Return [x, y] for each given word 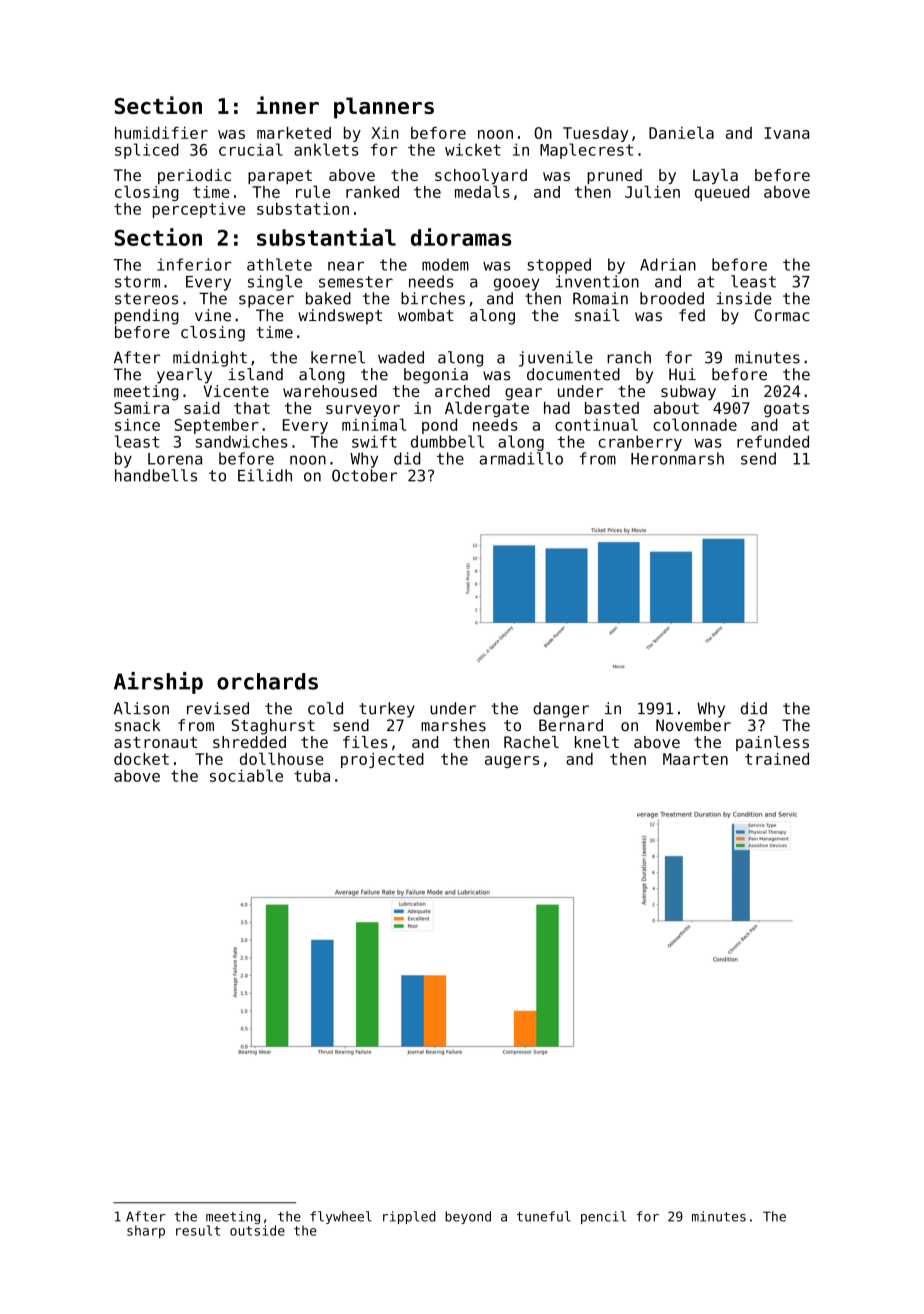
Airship [158, 683]
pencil [603, 1217]
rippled [409, 1217]
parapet [280, 177]
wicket [473, 149]
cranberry [640, 443]
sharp [146, 1232]
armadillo [521, 458]
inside [743, 298]
